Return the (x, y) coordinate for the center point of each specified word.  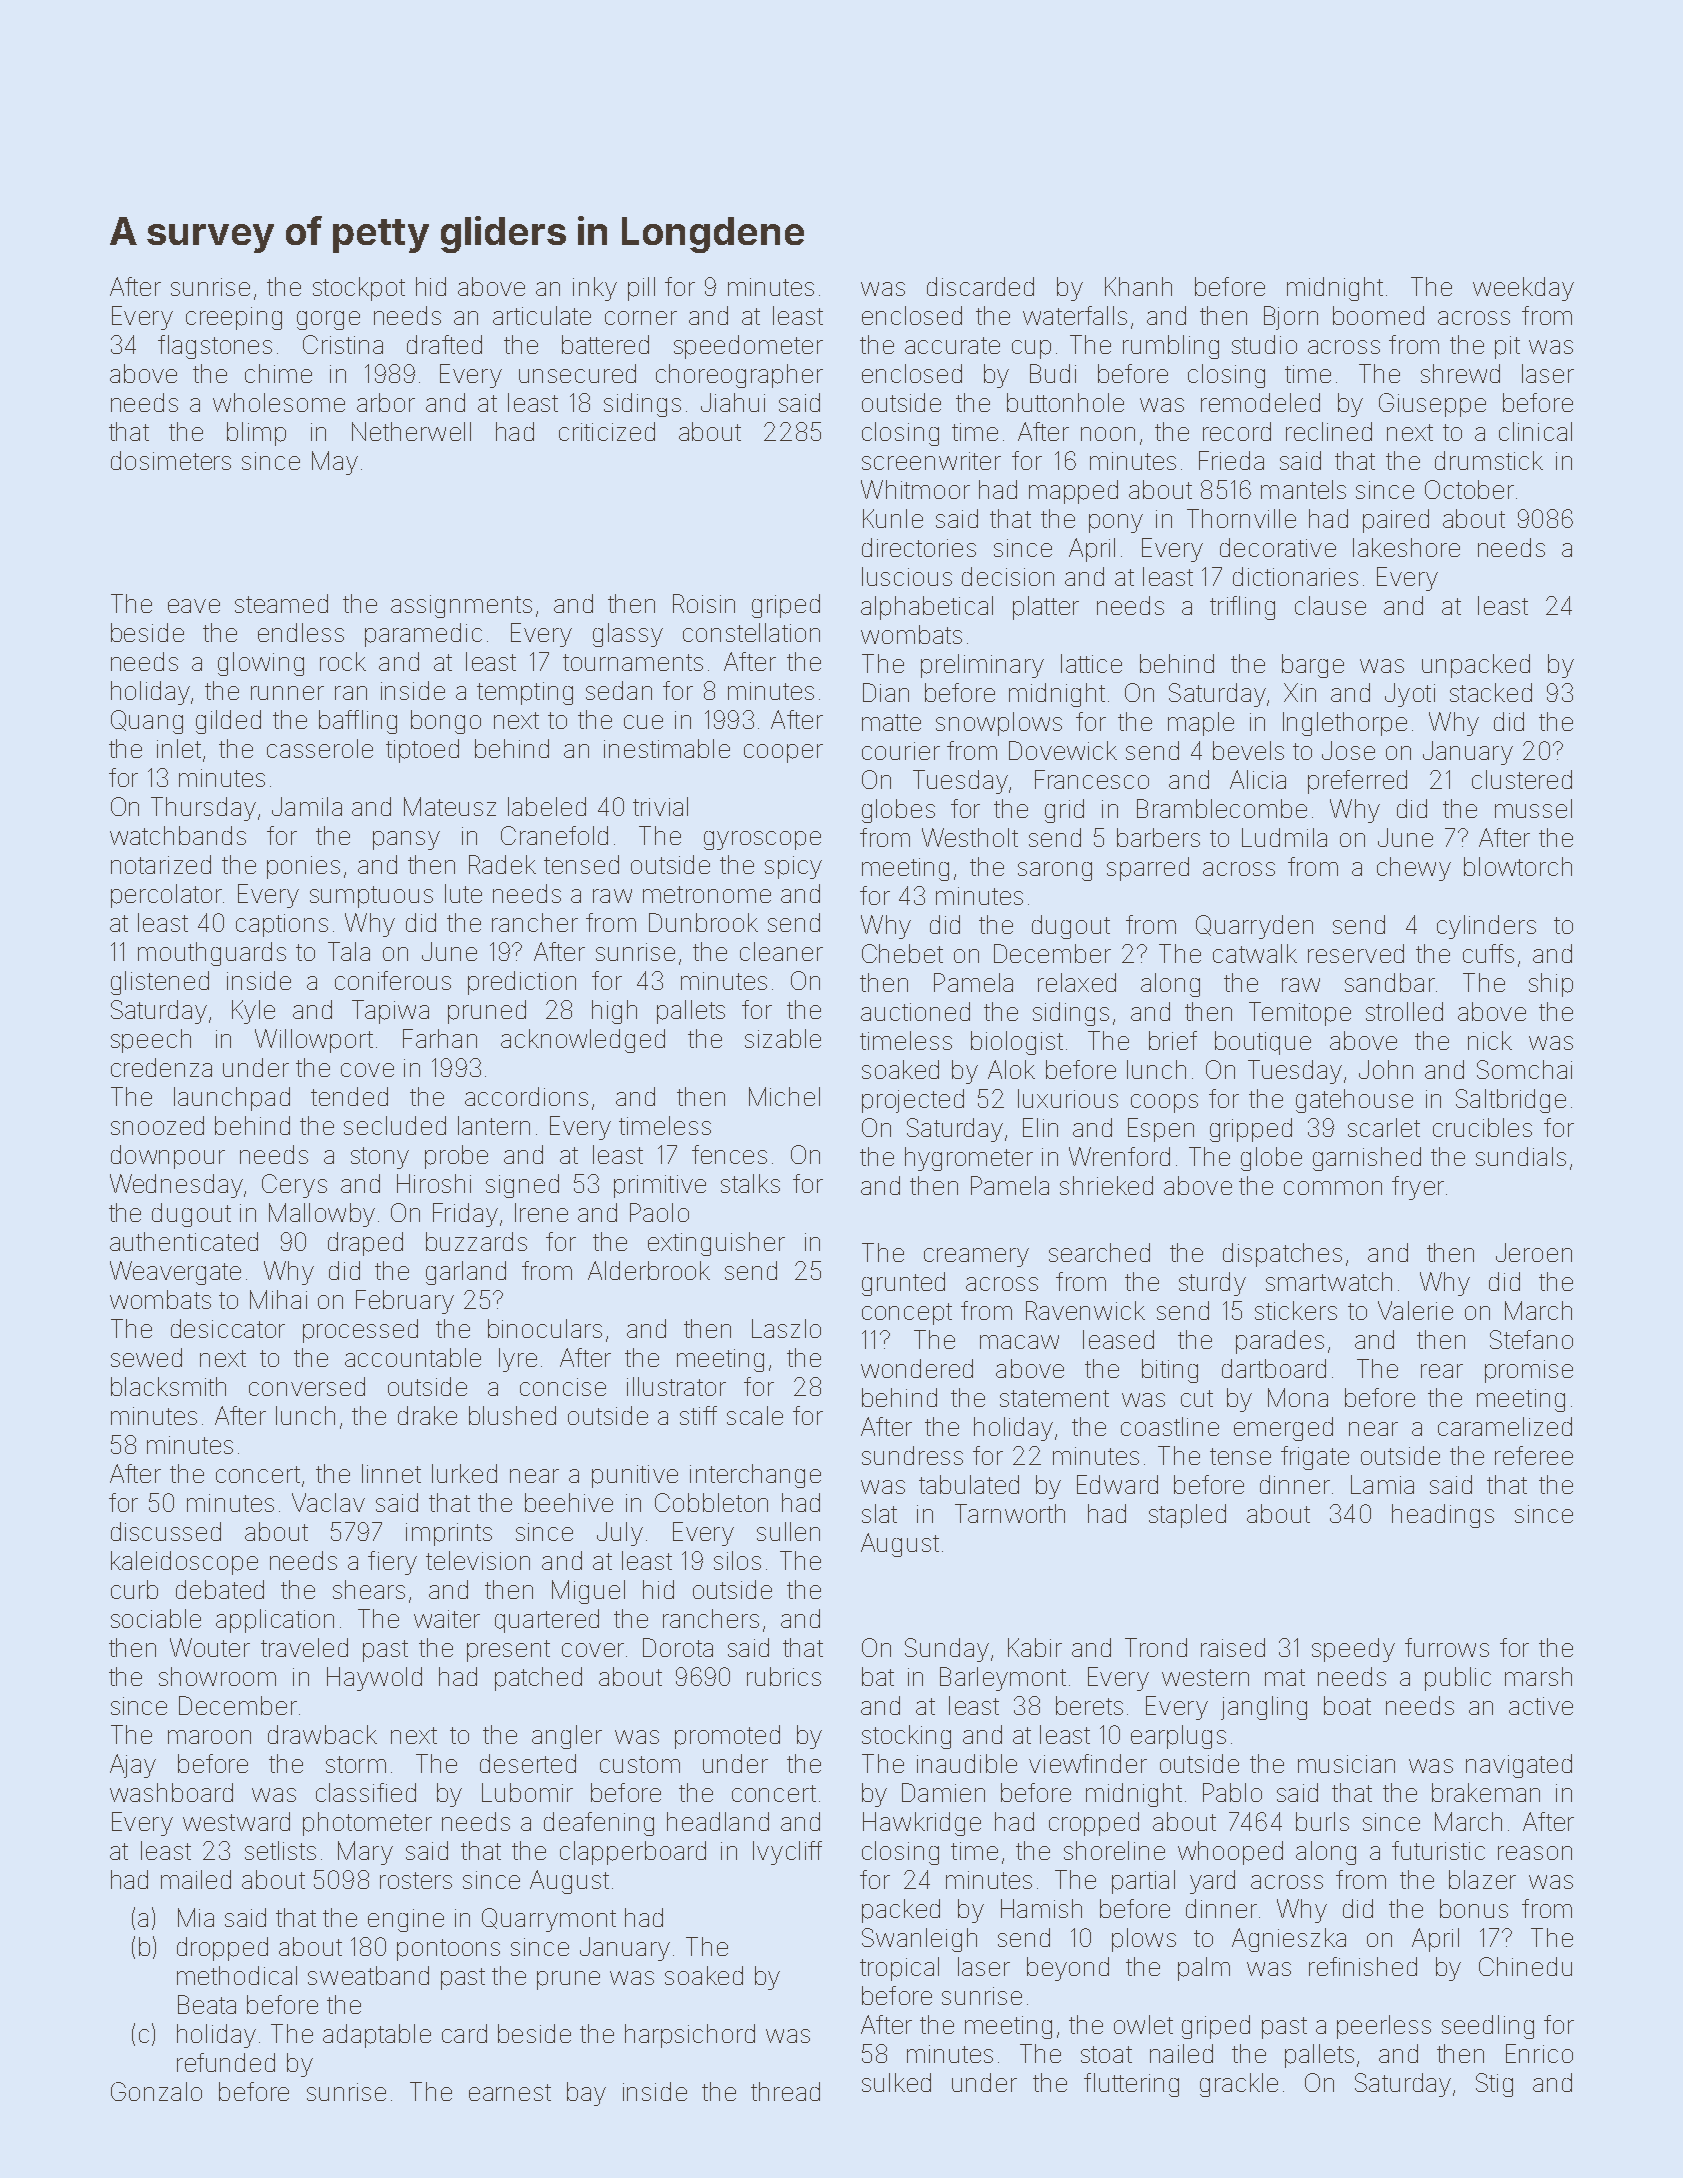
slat (879, 1513)
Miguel (588, 1592)
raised (1233, 1647)
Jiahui (733, 402)
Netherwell (411, 431)
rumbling (1171, 347)
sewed (146, 1357)
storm (356, 1764)
